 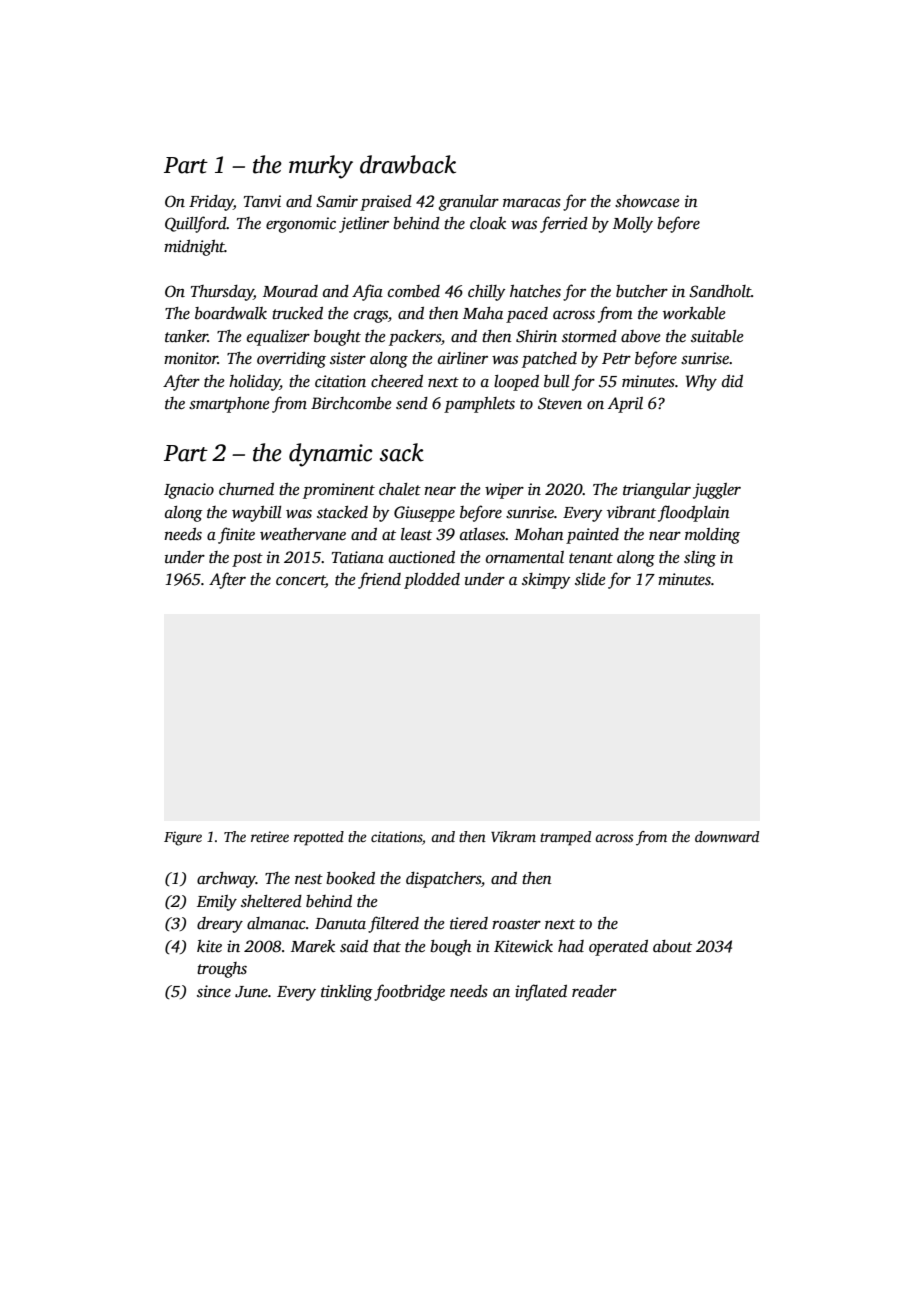 What do you see at coordinates (408, 164) in the screenshot?
I see `drawback` at bounding box center [408, 164].
